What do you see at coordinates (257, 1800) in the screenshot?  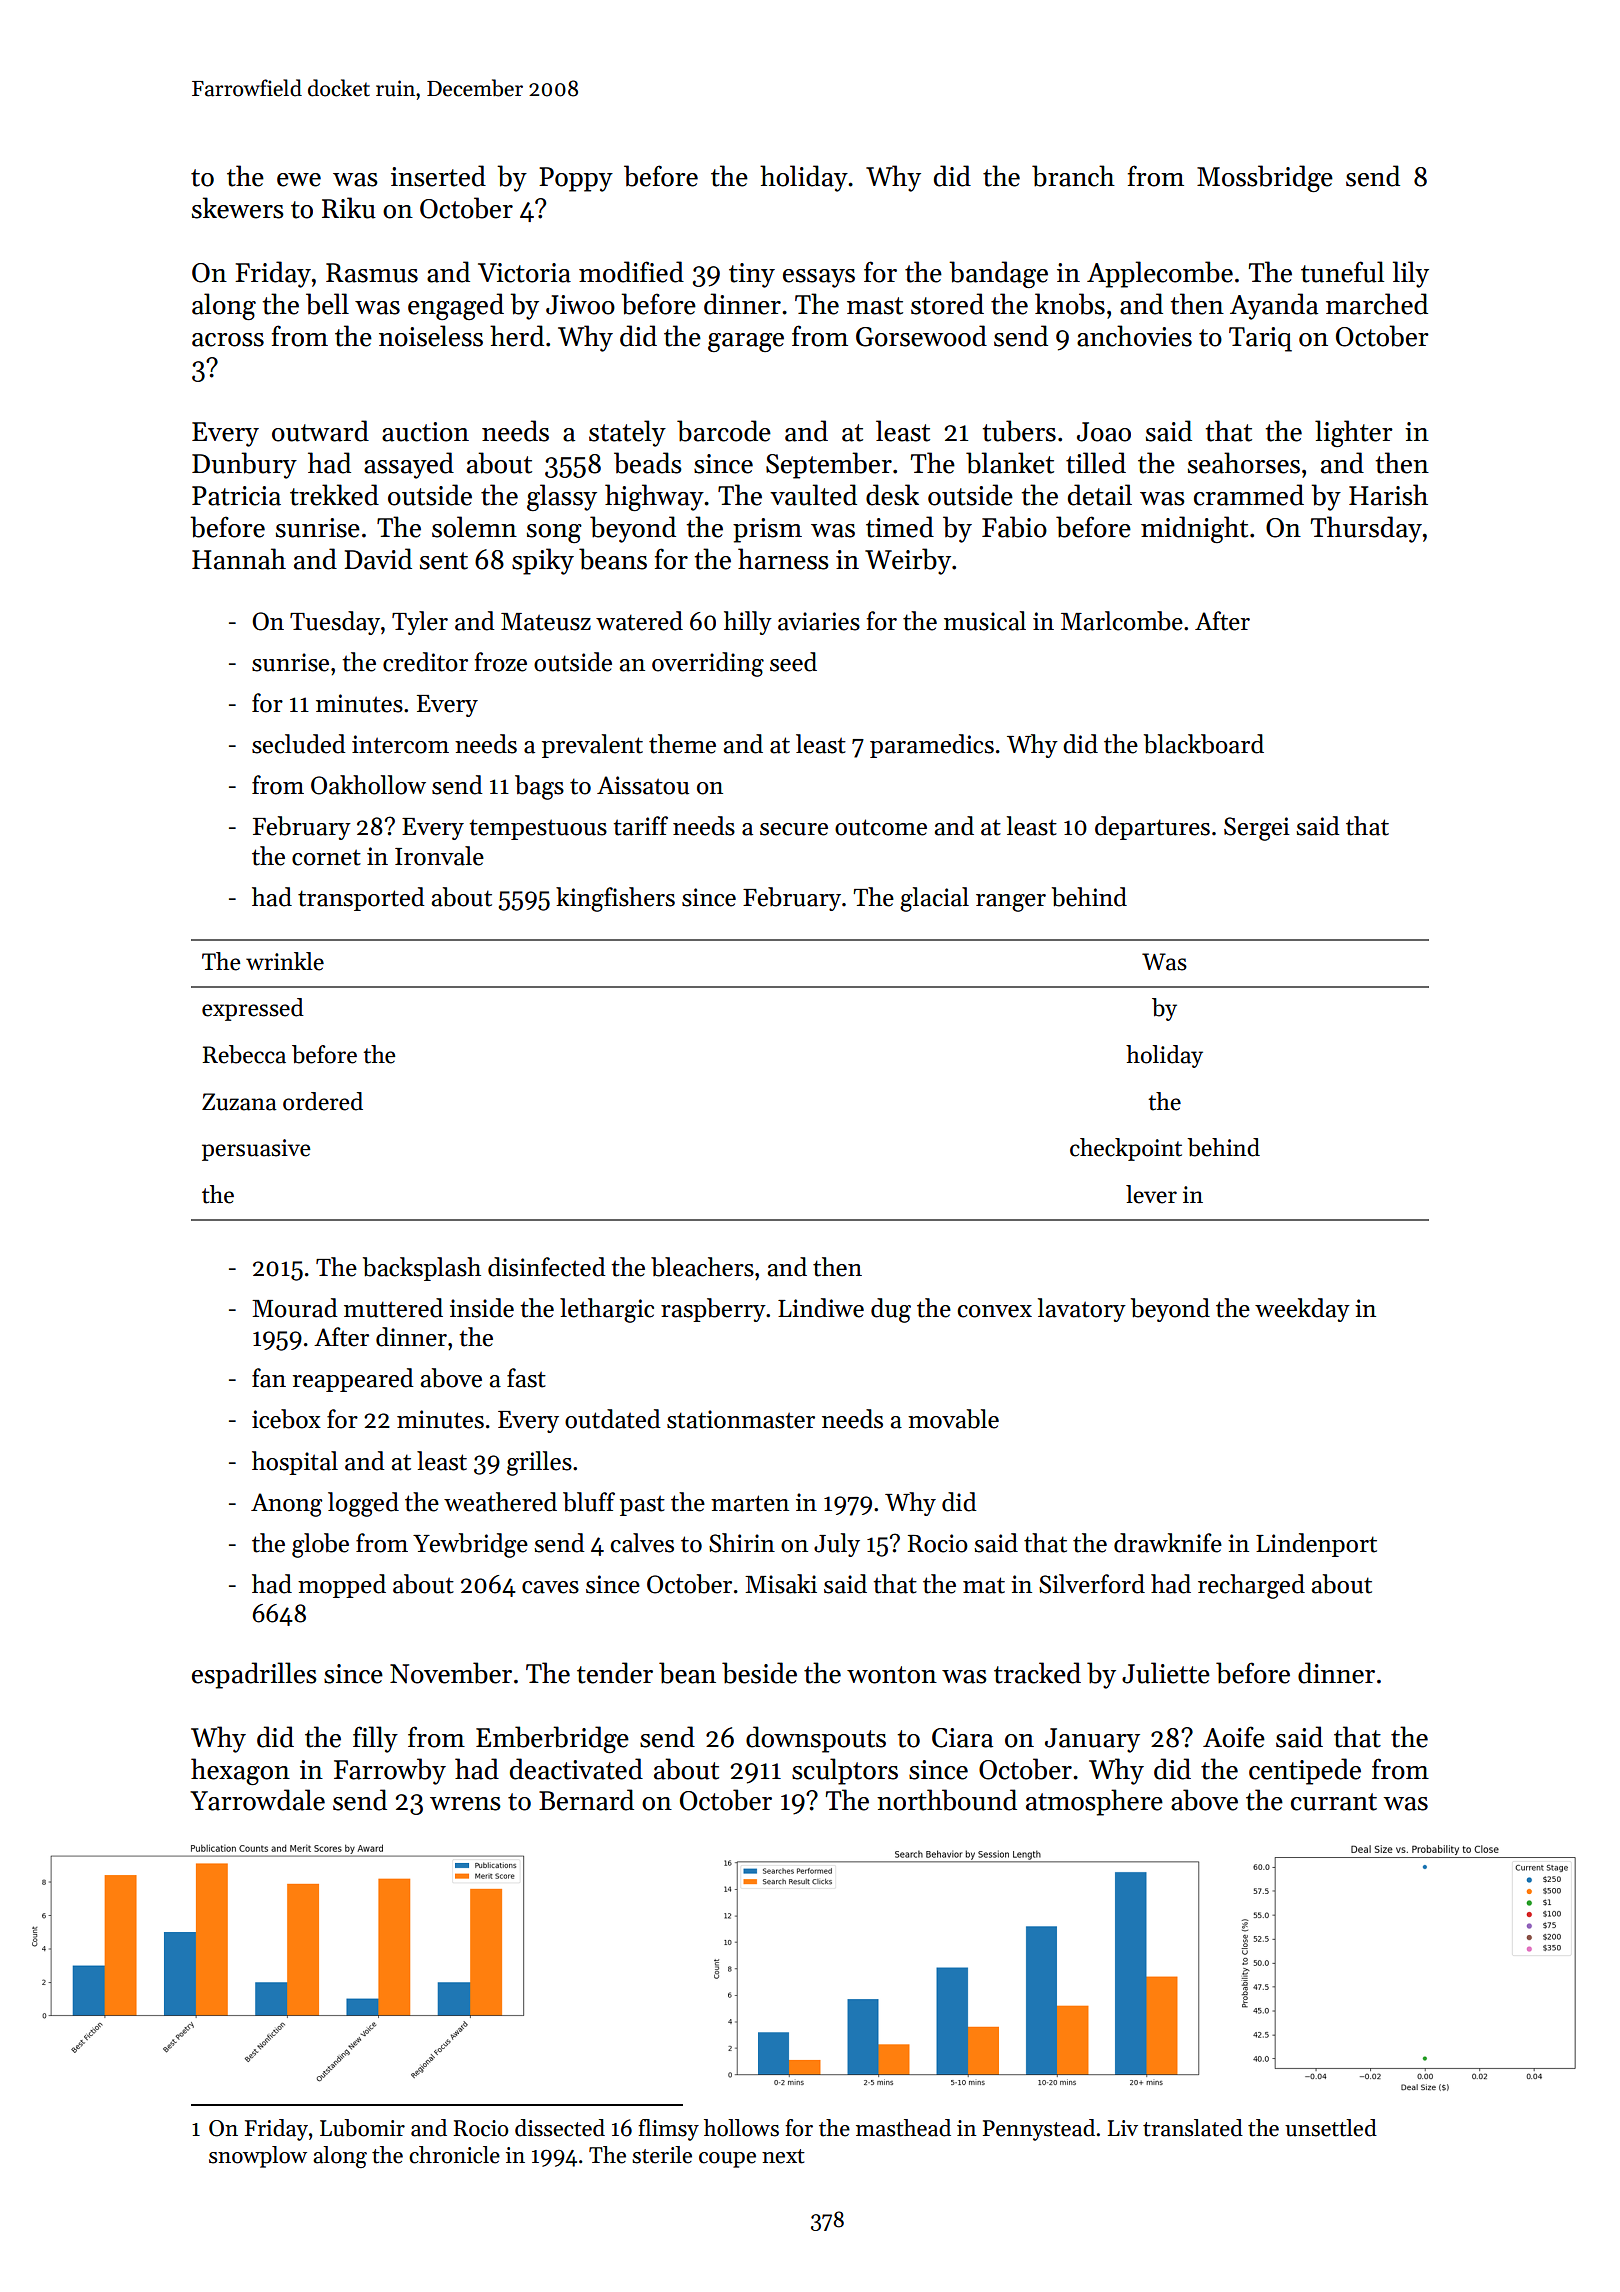 I see `Yarrowdale` at bounding box center [257, 1800].
